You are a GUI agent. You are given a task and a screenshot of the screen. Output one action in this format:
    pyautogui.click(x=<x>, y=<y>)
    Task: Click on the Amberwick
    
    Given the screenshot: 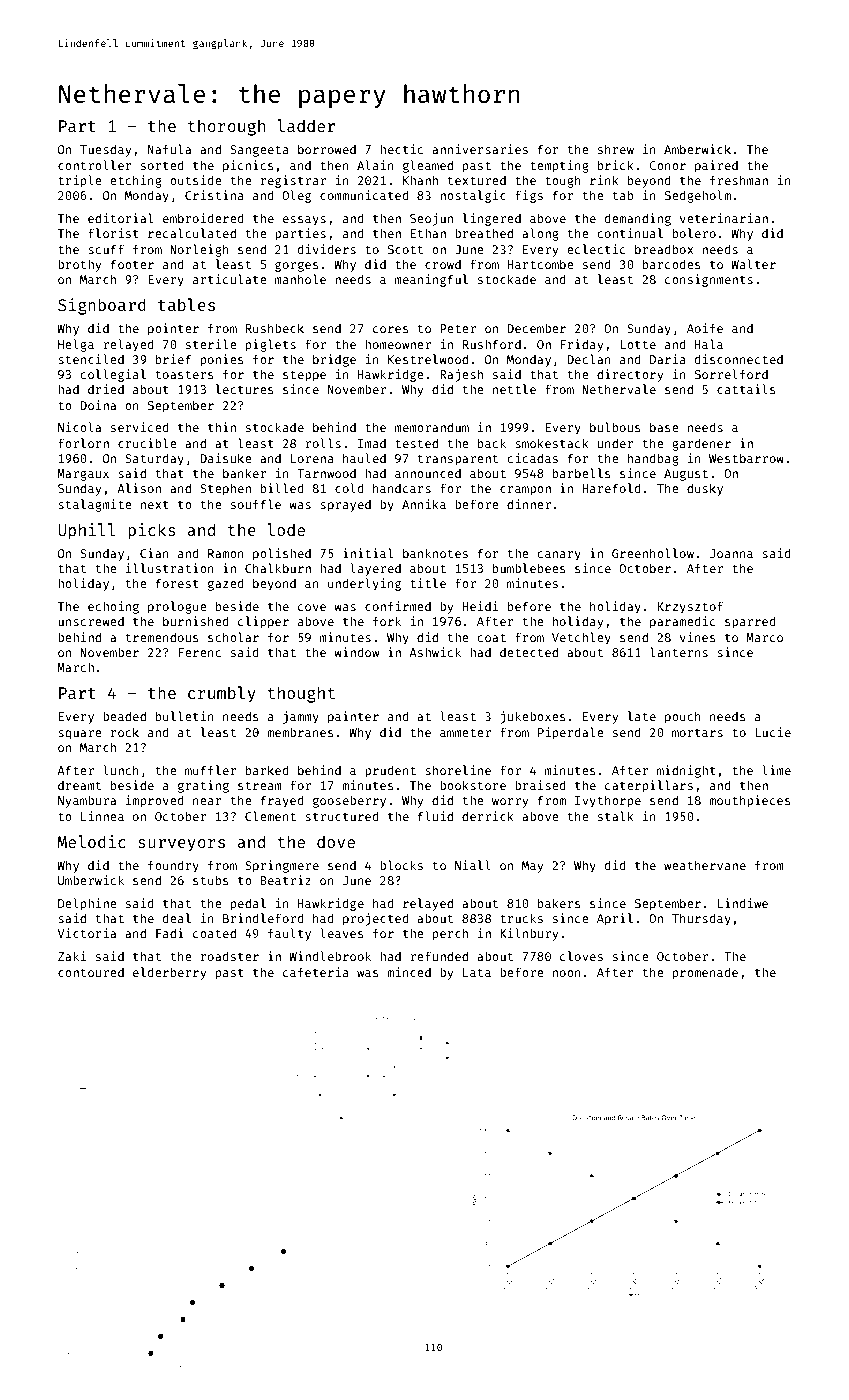 What is the action you would take?
    pyautogui.click(x=697, y=149)
